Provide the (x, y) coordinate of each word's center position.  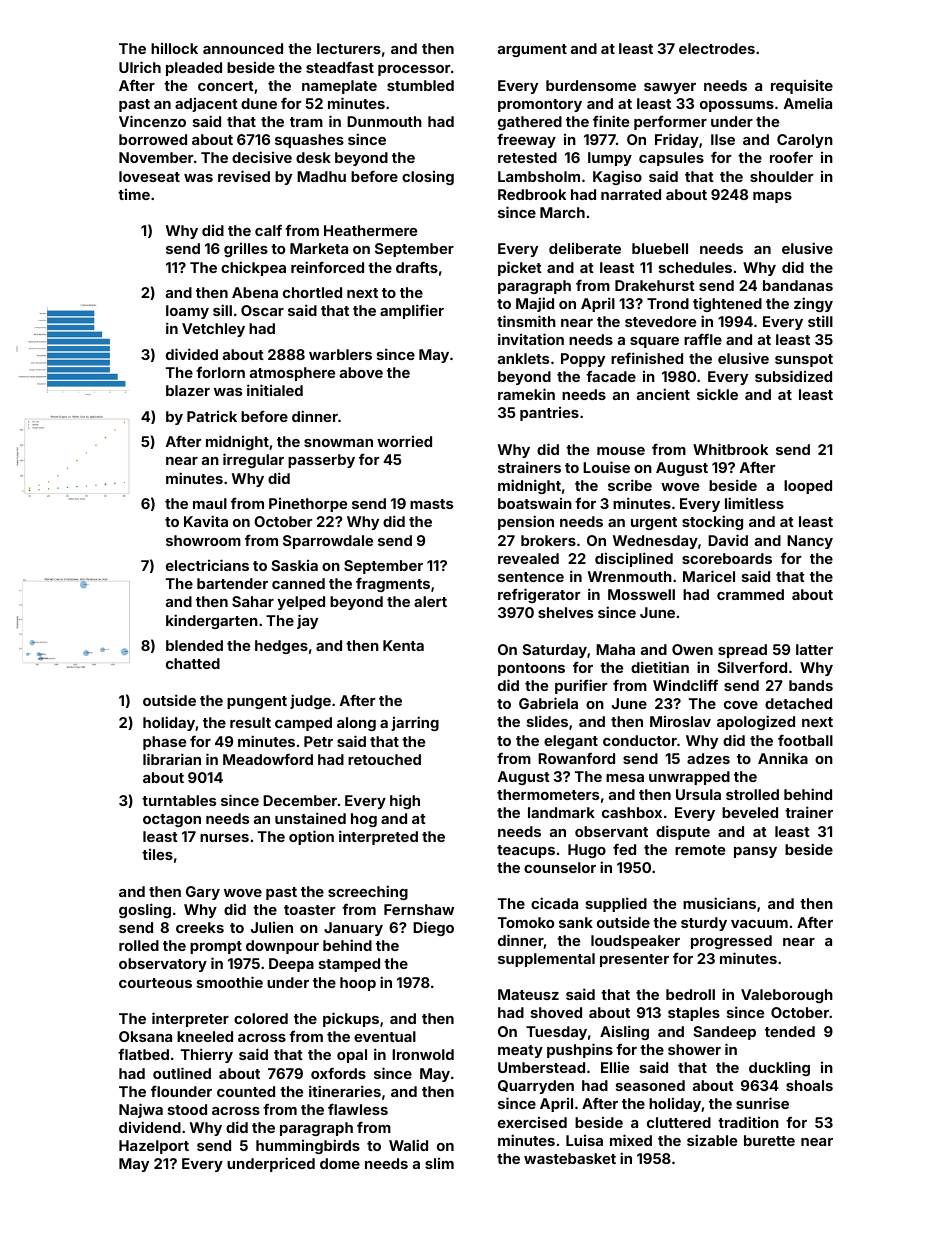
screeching (368, 892)
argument (532, 50)
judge (310, 701)
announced (243, 48)
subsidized (793, 376)
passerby (321, 461)
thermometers (548, 794)
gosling (145, 910)
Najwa (141, 1110)
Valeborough (787, 996)
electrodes (717, 48)
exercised (532, 1122)
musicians (719, 903)
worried (404, 441)
